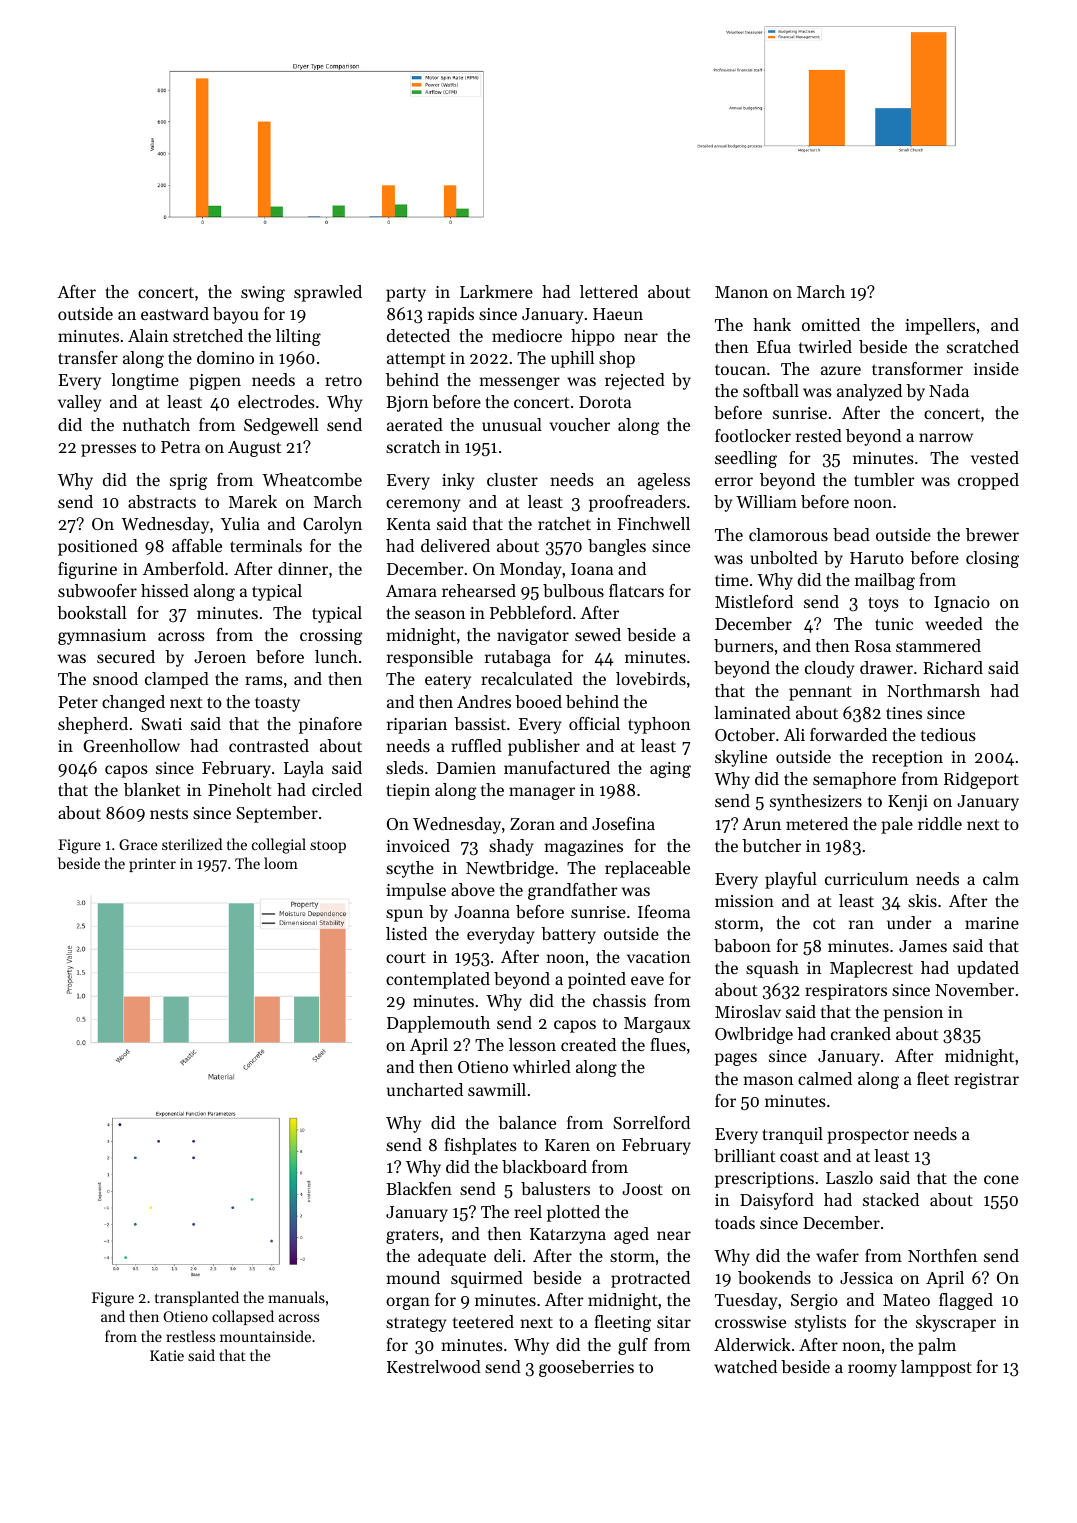 The height and width of the page is (1523, 1077). Describe the element at coordinates (668, 1044) in the page. I see `flues` at that location.
